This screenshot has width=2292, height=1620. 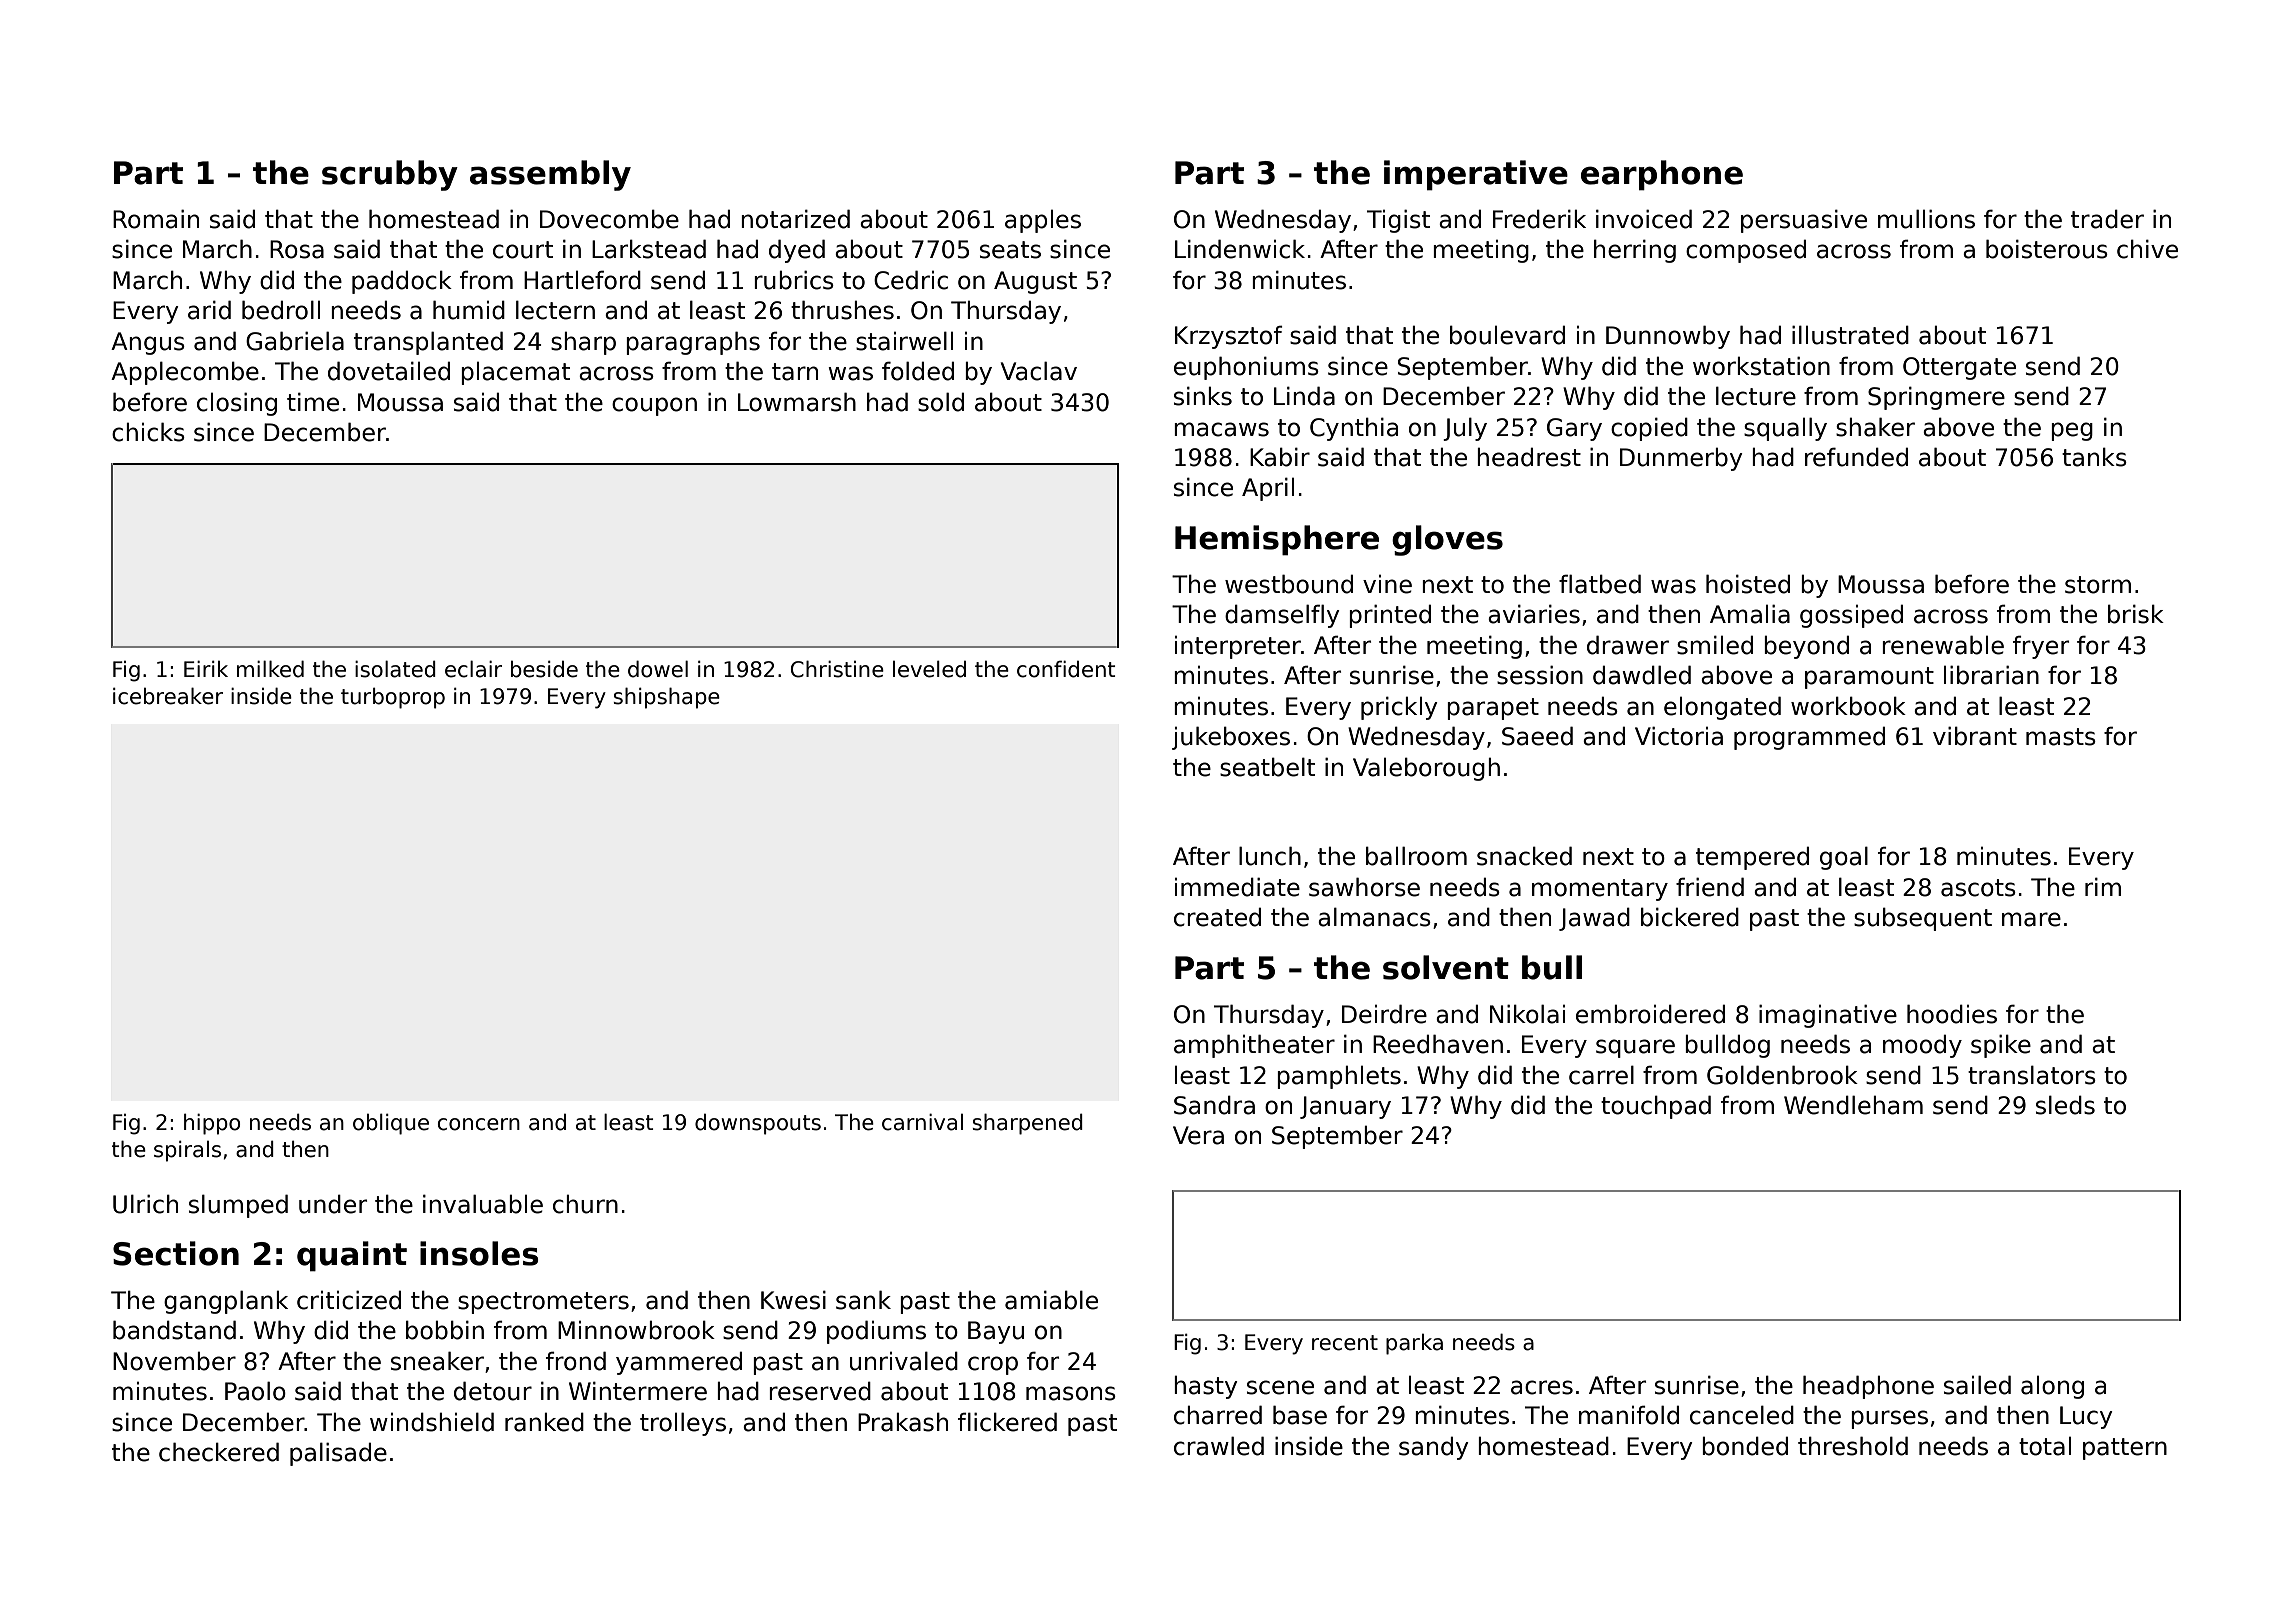 I want to click on sank, so click(x=863, y=1300).
